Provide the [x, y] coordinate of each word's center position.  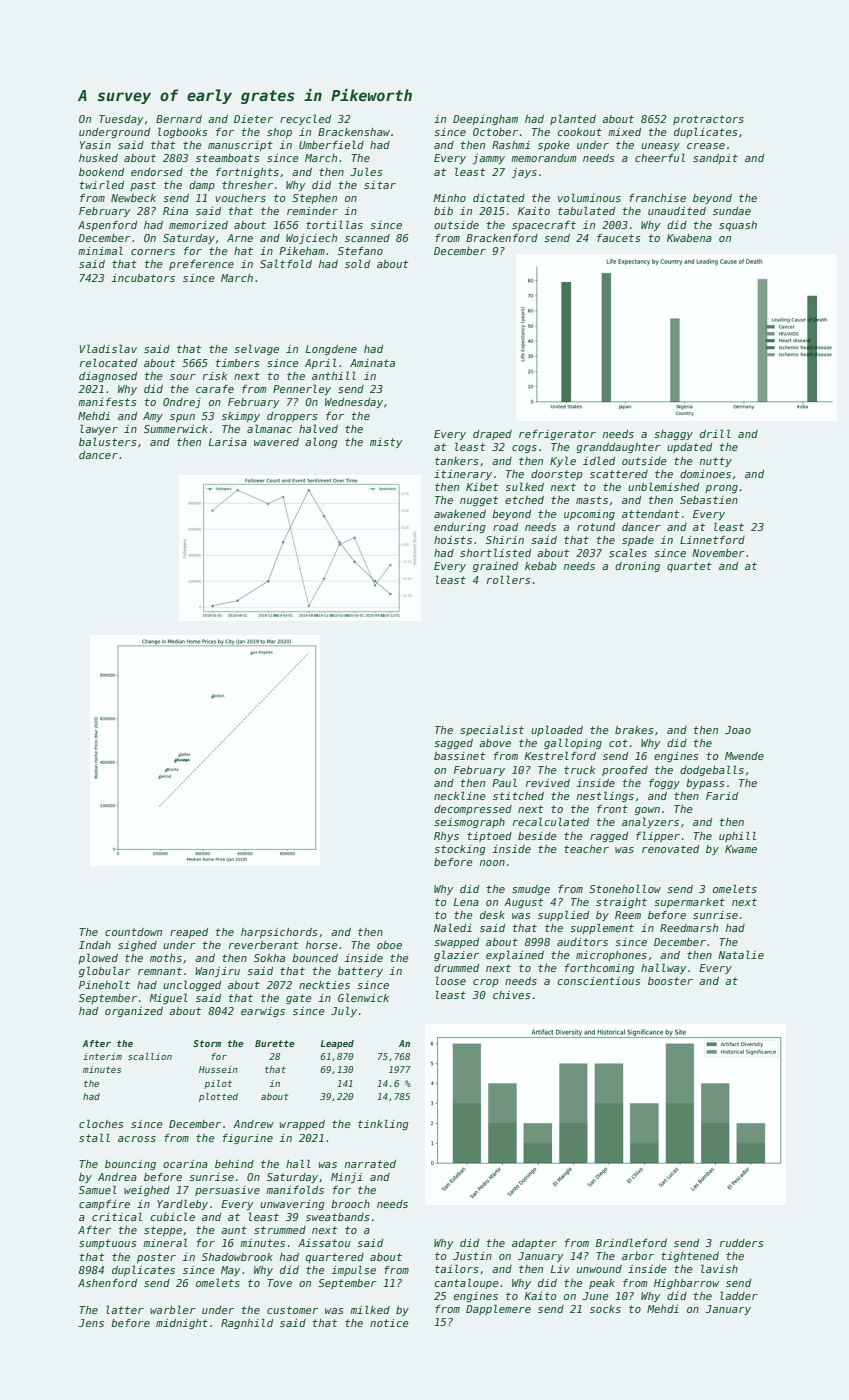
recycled [305, 119]
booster [670, 981]
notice [389, 1323]
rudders [742, 1243]
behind [234, 1164]
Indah [95, 945]
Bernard [179, 119]
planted [573, 119]
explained [515, 955]
